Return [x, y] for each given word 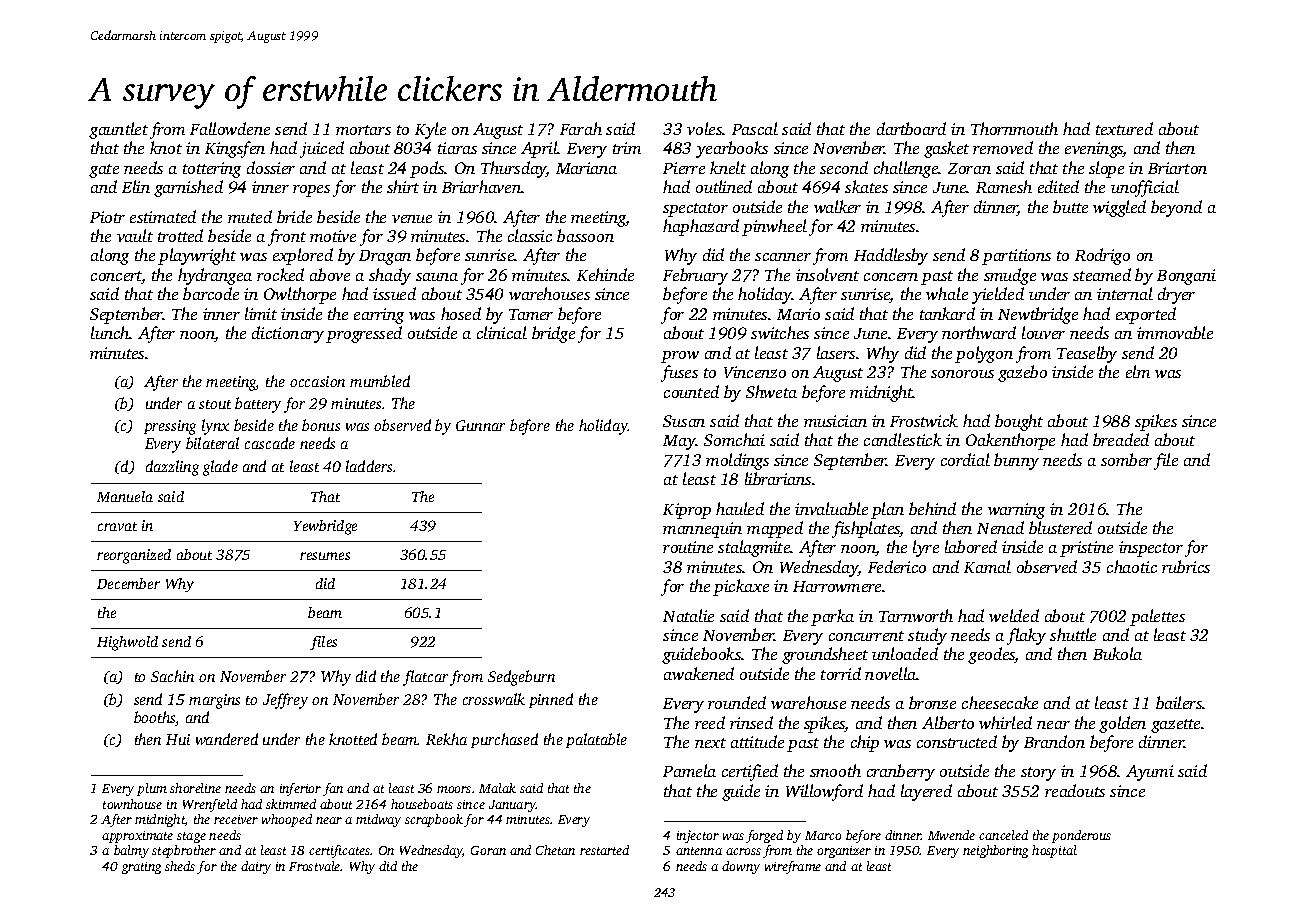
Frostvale [315, 866]
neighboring [995, 851]
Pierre [684, 168]
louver [1043, 332]
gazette [1175, 726]
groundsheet [825, 655]
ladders [369, 466]
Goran [488, 850]
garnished [188, 188]
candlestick [903, 439]
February [695, 276]
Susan [684, 421]
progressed [364, 334]
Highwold [127, 643]
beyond [1176, 208]
